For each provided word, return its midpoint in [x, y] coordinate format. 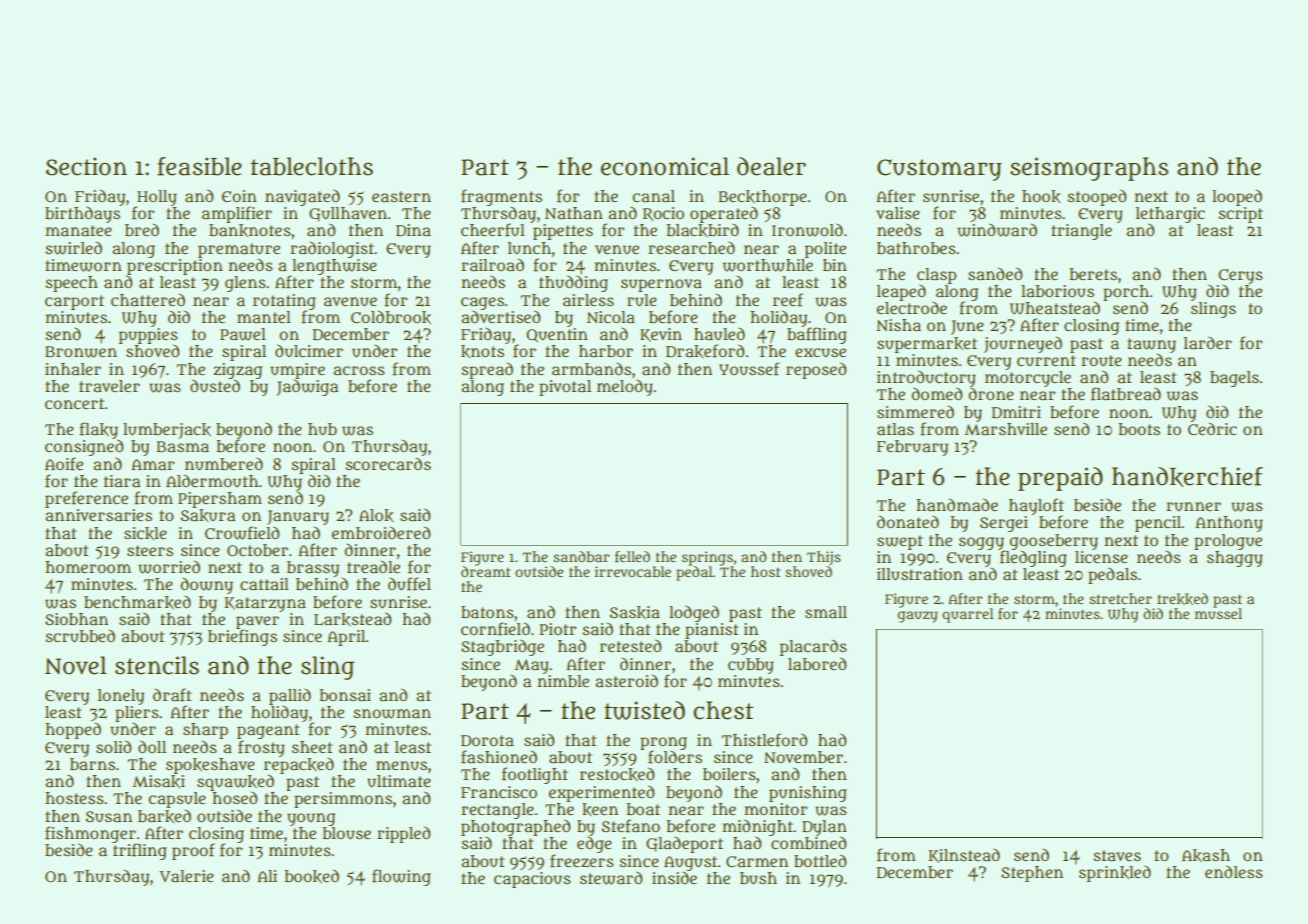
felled [632, 556]
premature [239, 250]
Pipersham [220, 500]
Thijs [824, 558]
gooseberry [1054, 542]
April [346, 638]
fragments [501, 197]
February [912, 448]
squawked [235, 783]
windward [997, 230]
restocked [617, 774]
